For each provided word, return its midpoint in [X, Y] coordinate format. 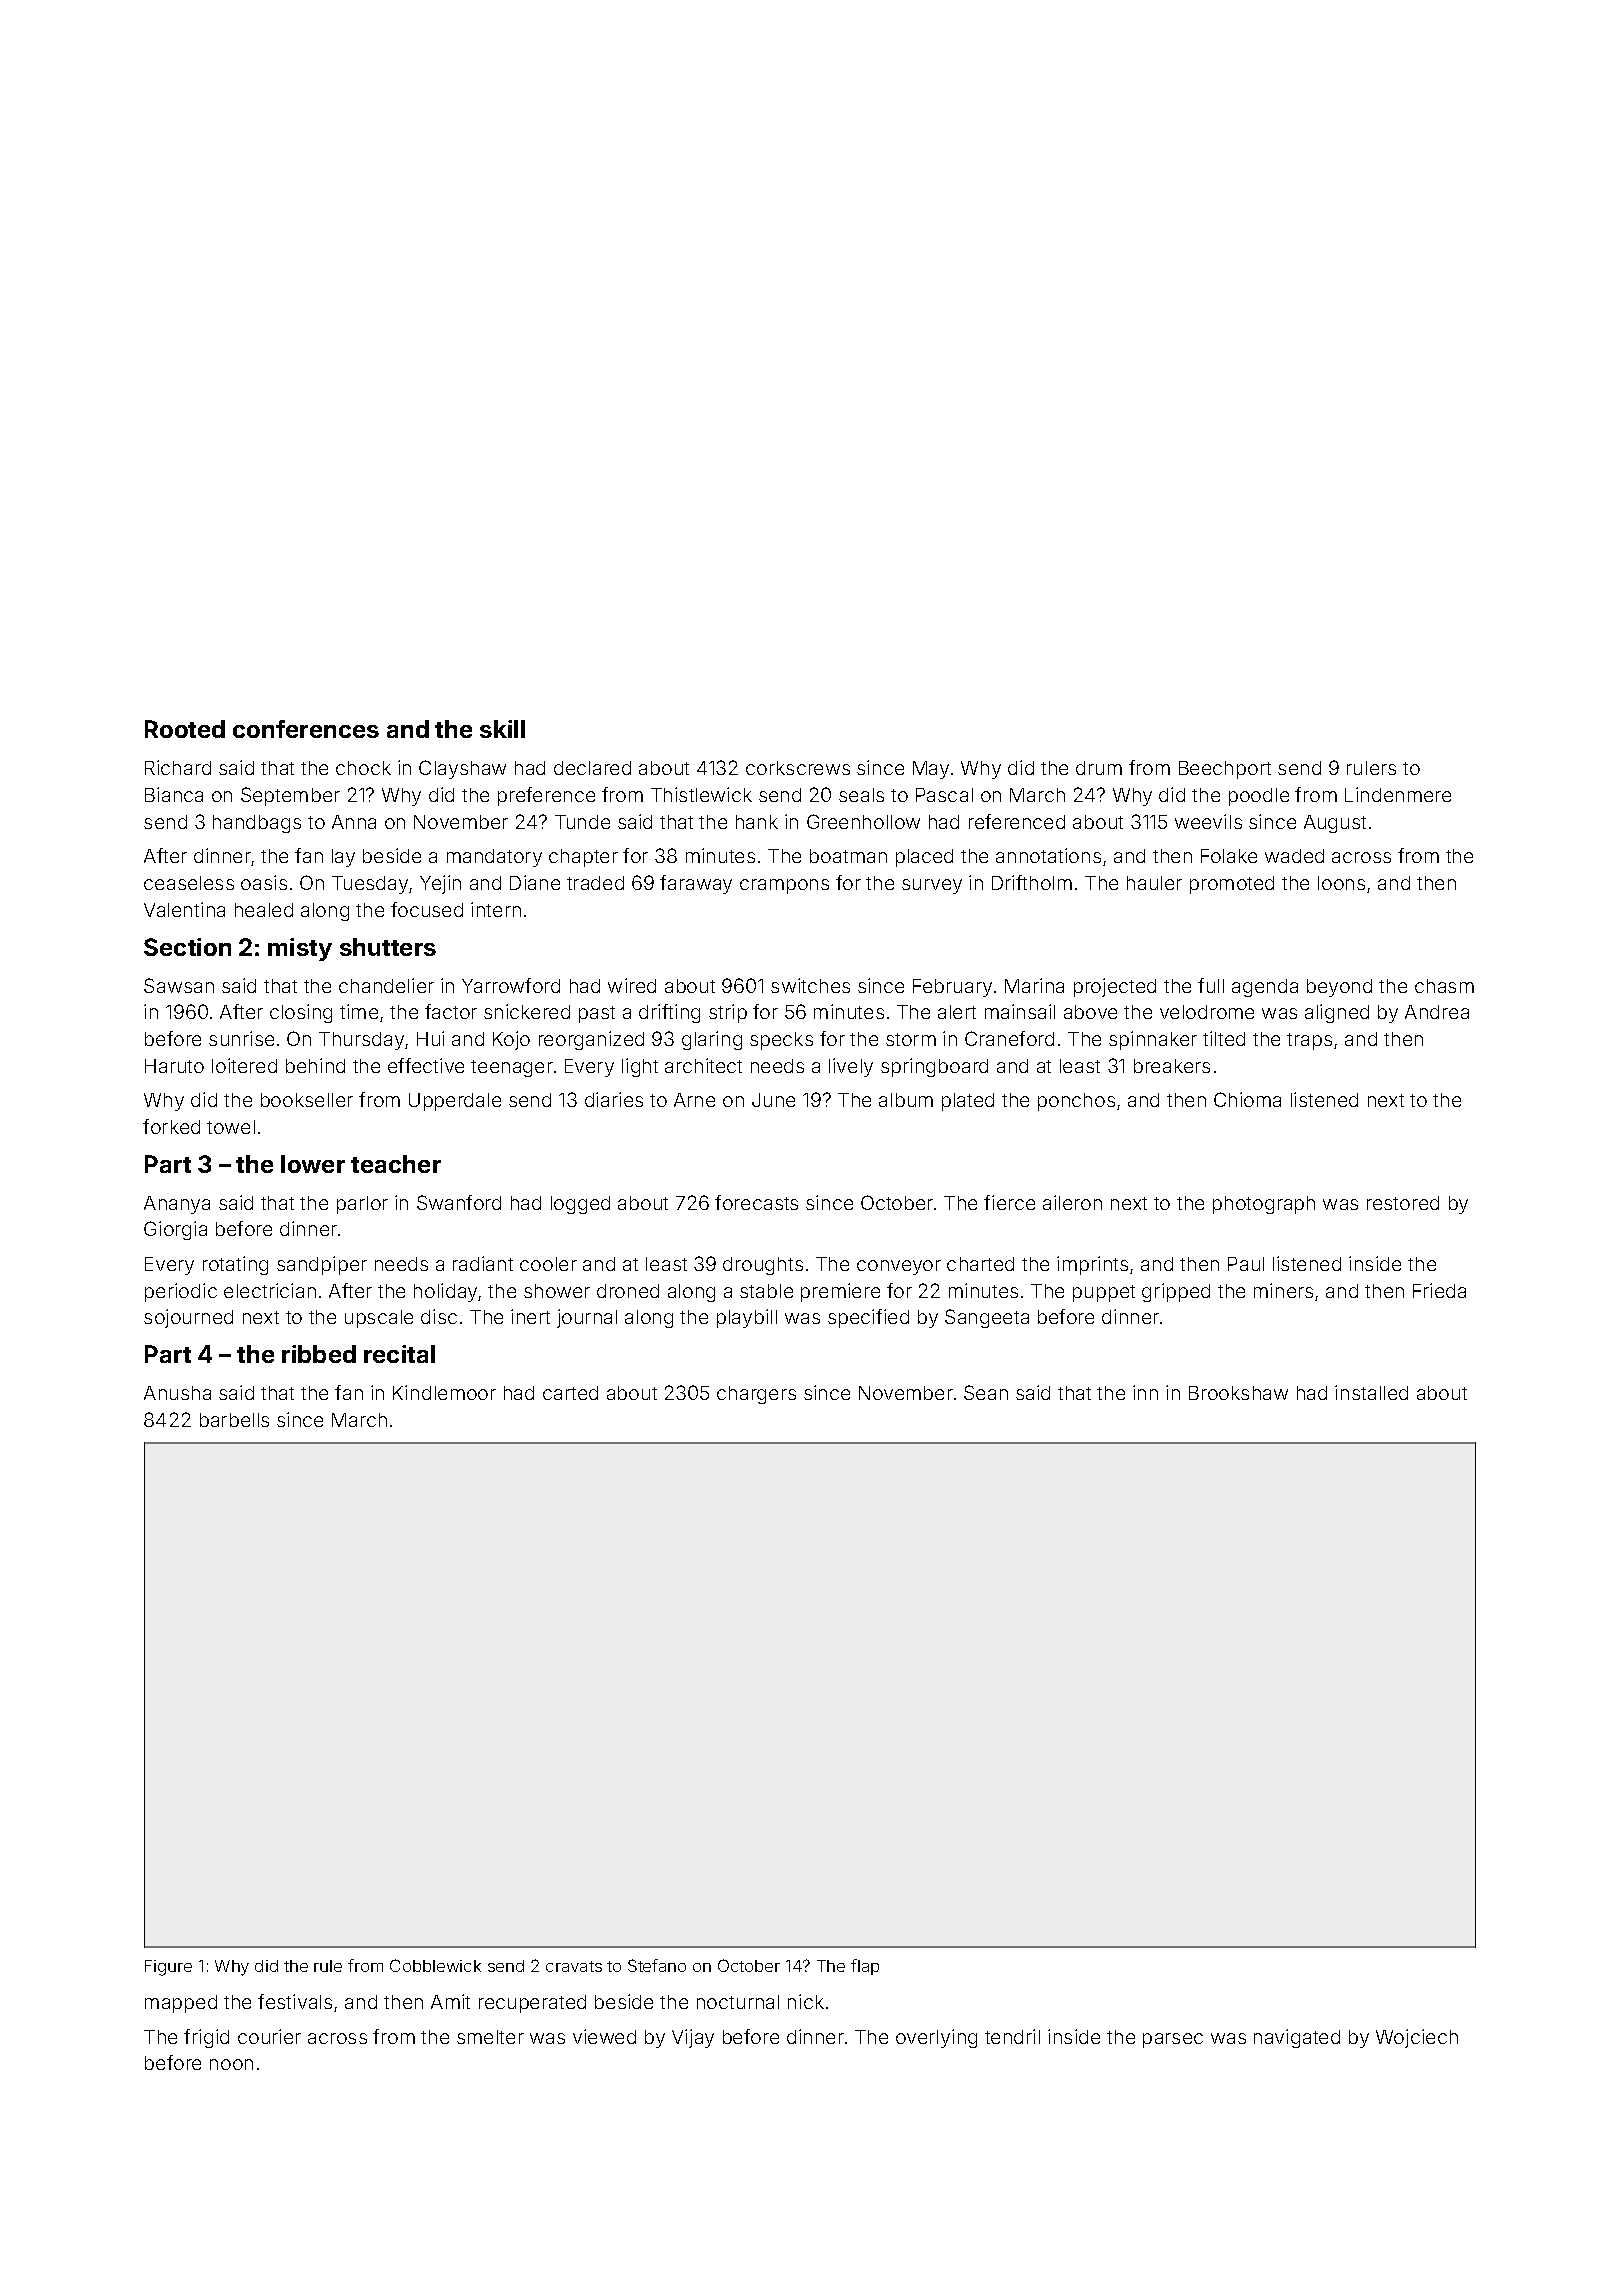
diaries [614, 1099]
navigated [1297, 2038]
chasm [1444, 986]
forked [171, 1126]
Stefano [657, 1965]
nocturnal [738, 2002]
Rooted [185, 729]
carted [570, 1393]
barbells [234, 1420]
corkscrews [798, 768]
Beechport [1225, 770]
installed [1371, 1392]
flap [865, 1967]
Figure [168, 1968]
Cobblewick [435, 1965]
